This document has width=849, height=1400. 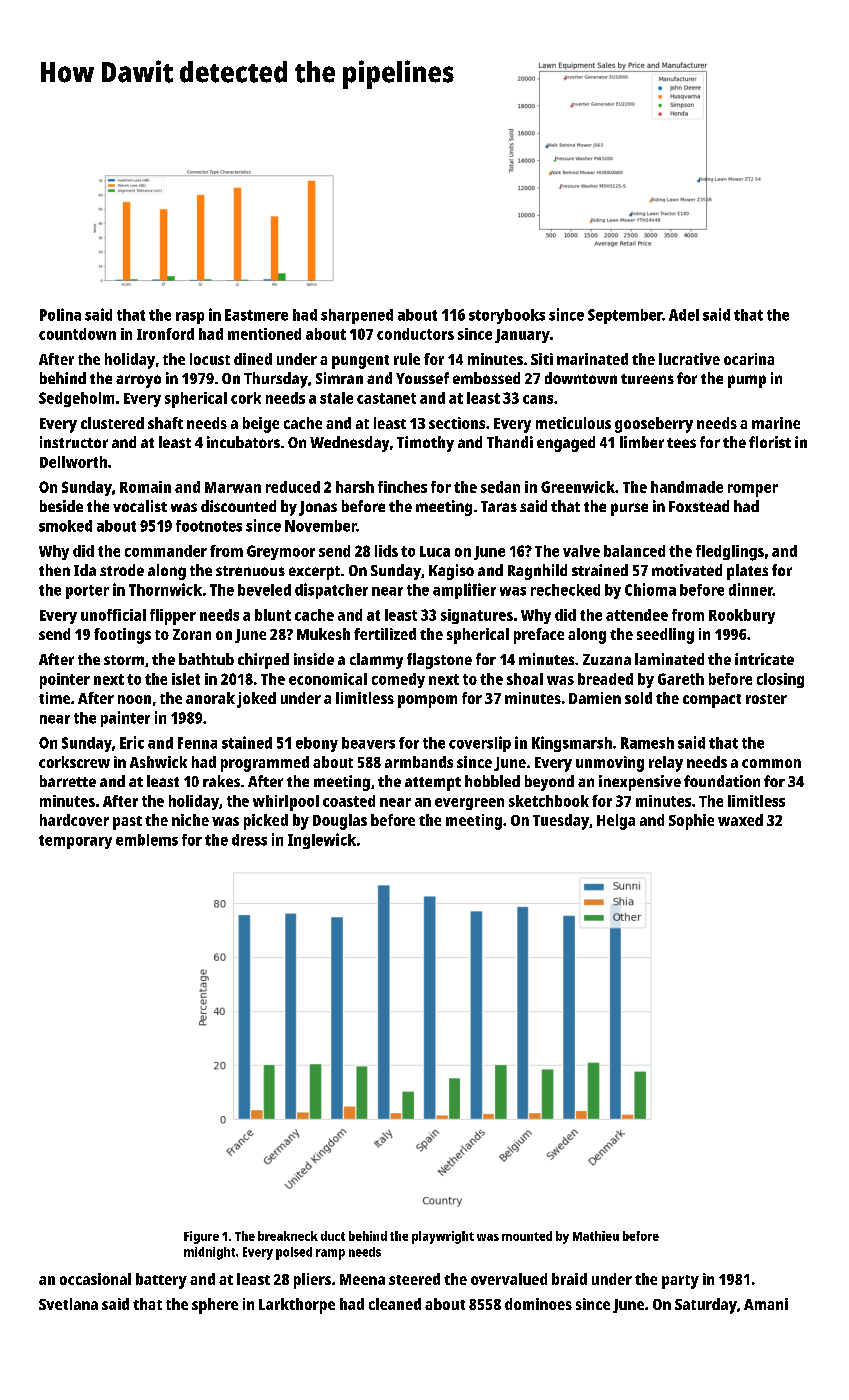 What do you see at coordinates (87, 592) in the document?
I see `porter` at bounding box center [87, 592].
